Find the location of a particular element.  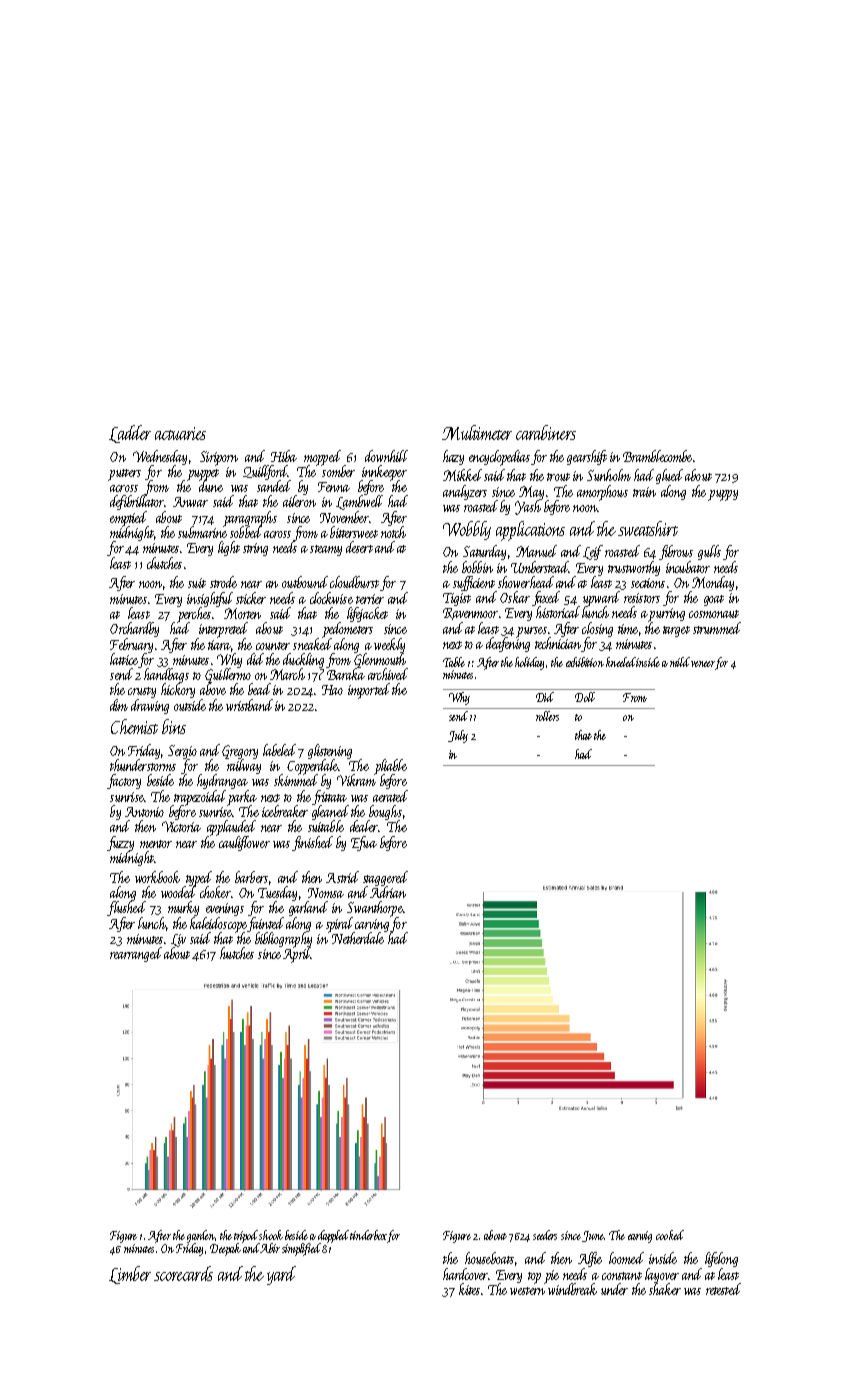

Siriporn is located at coordinates (219, 458).
